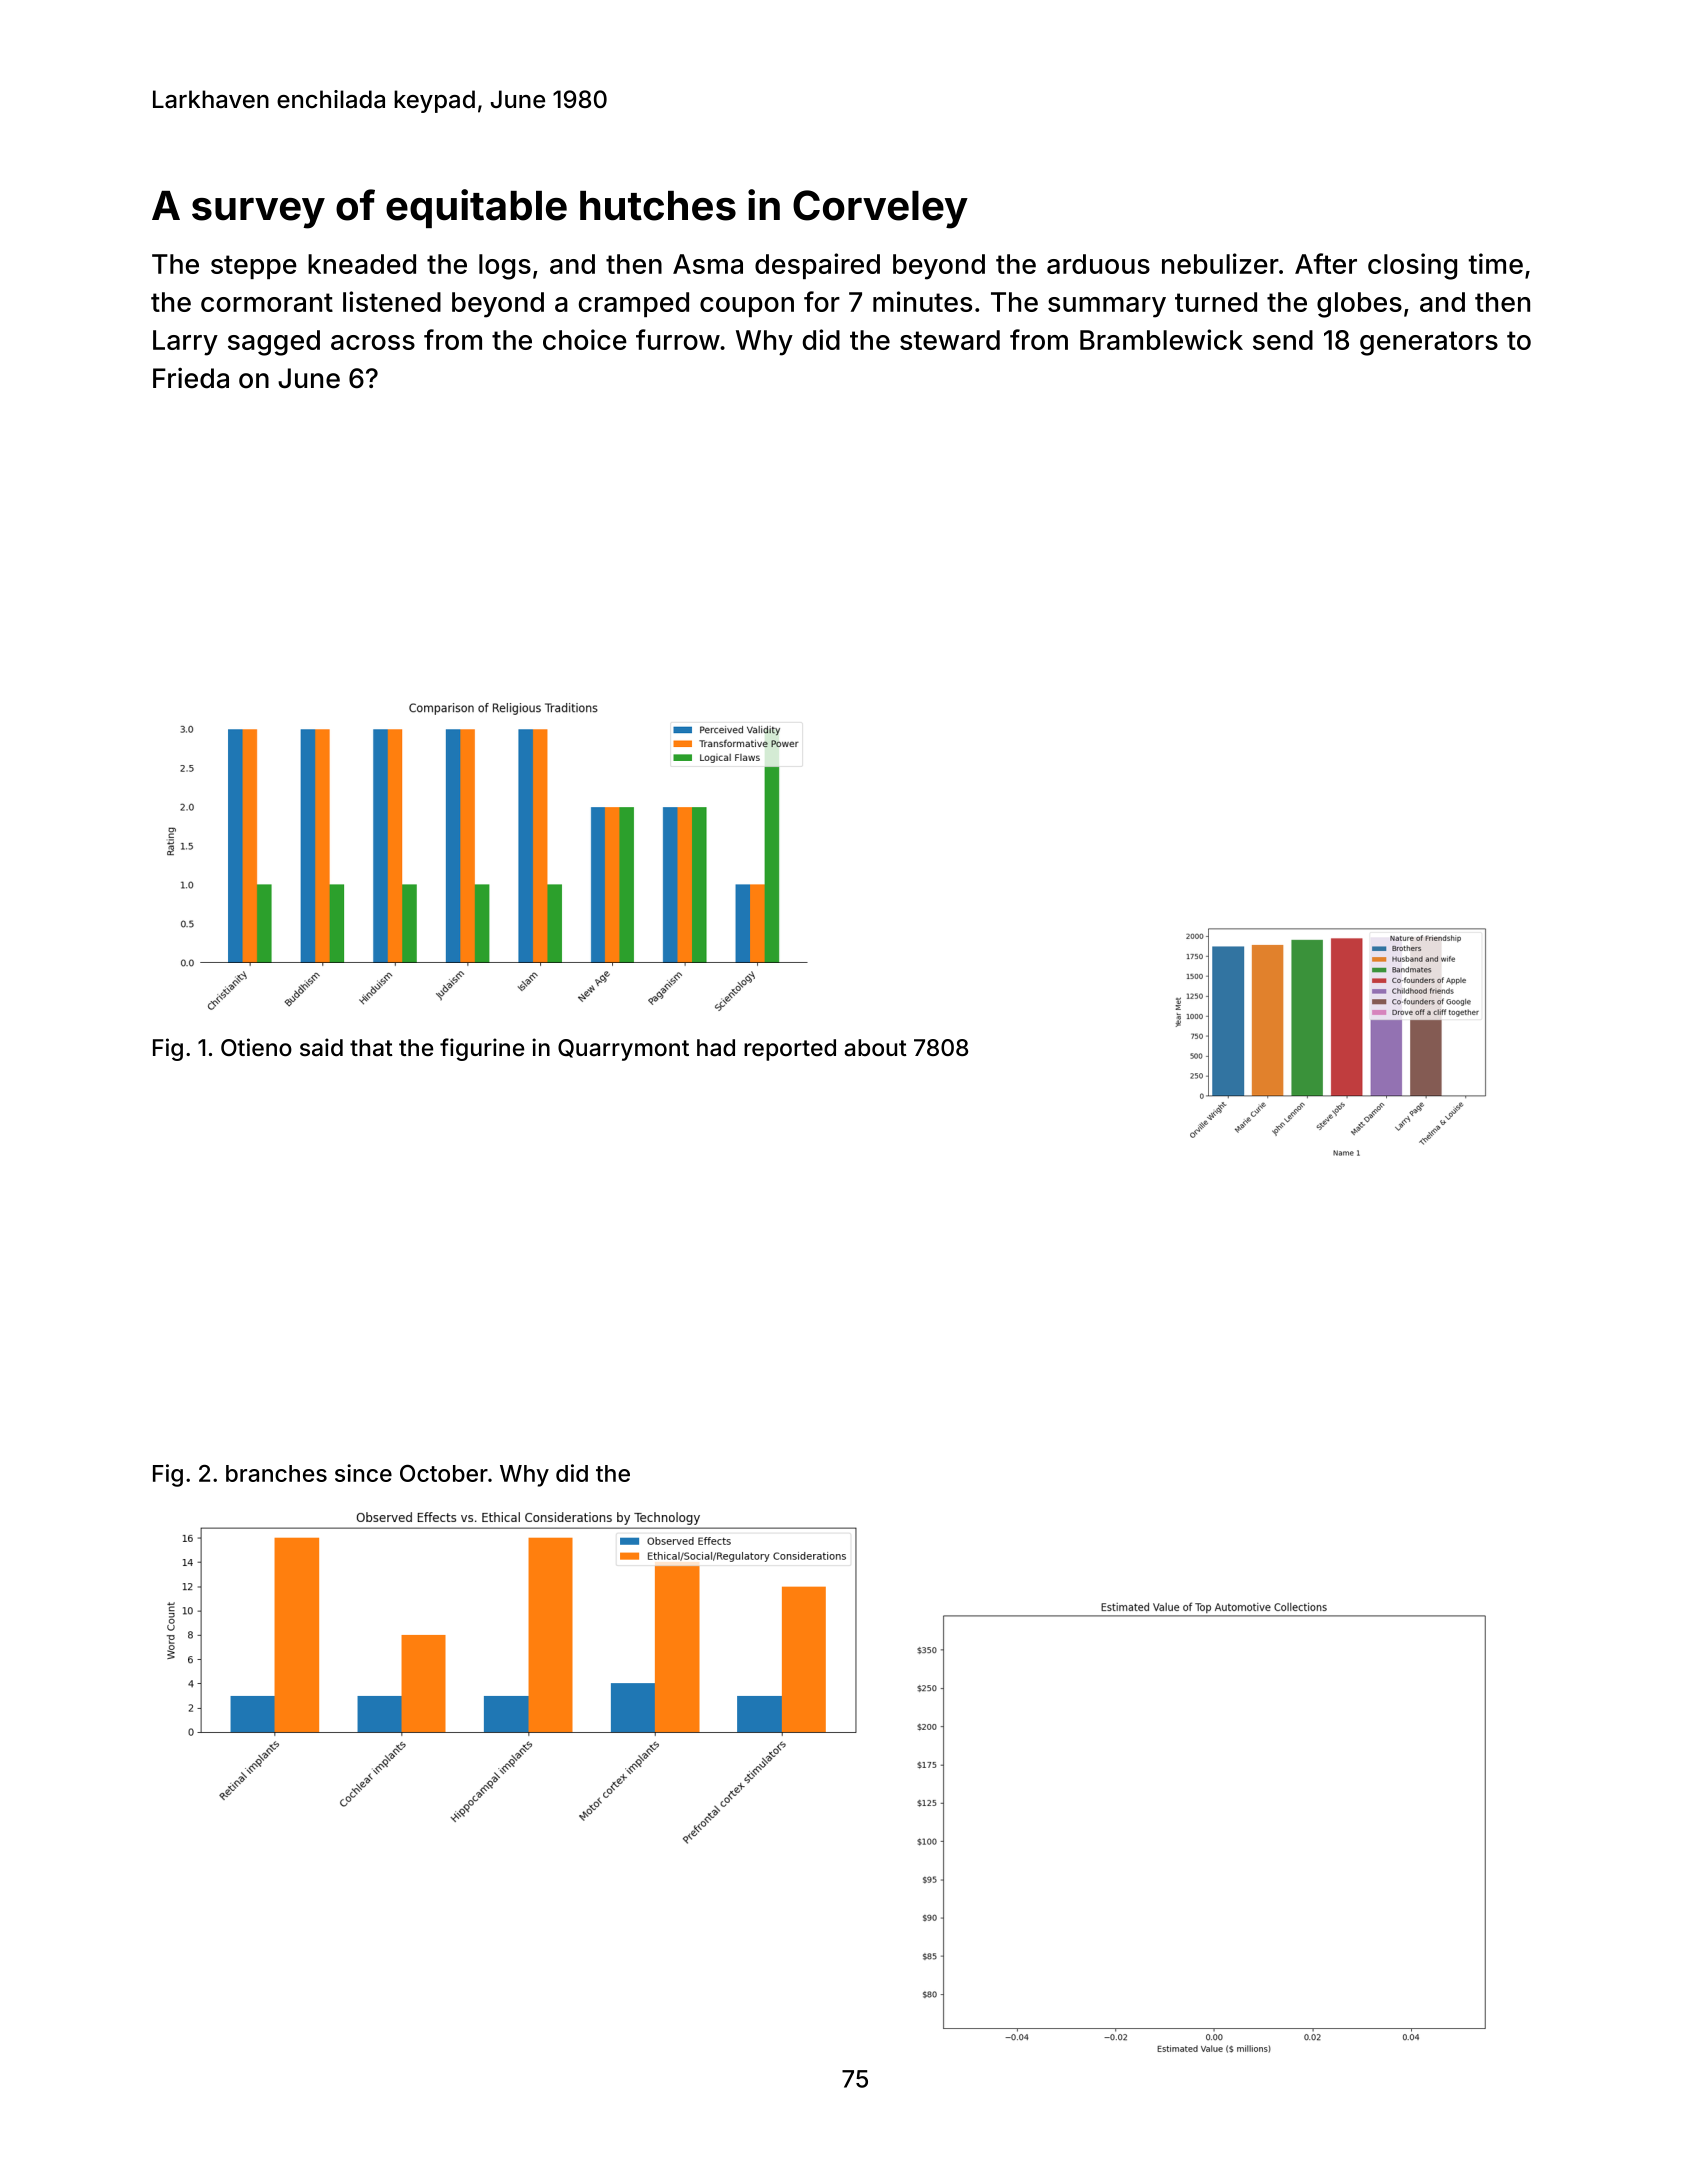  Describe the element at coordinates (790, 1050) in the screenshot. I see `reported` at that location.
